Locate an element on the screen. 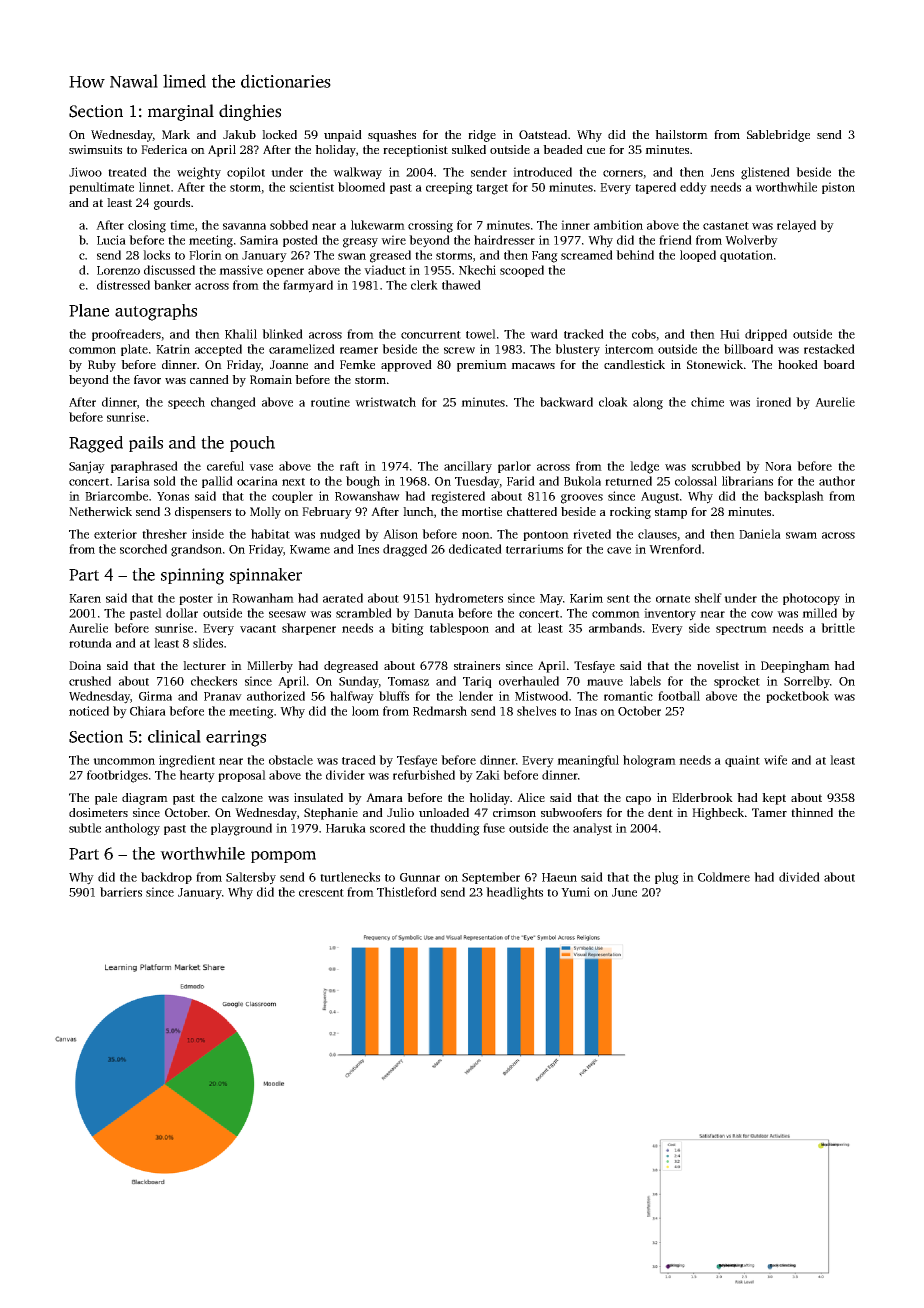 The height and width of the screenshot is (1308, 924). weighty is located at coordinates (199, 173).
